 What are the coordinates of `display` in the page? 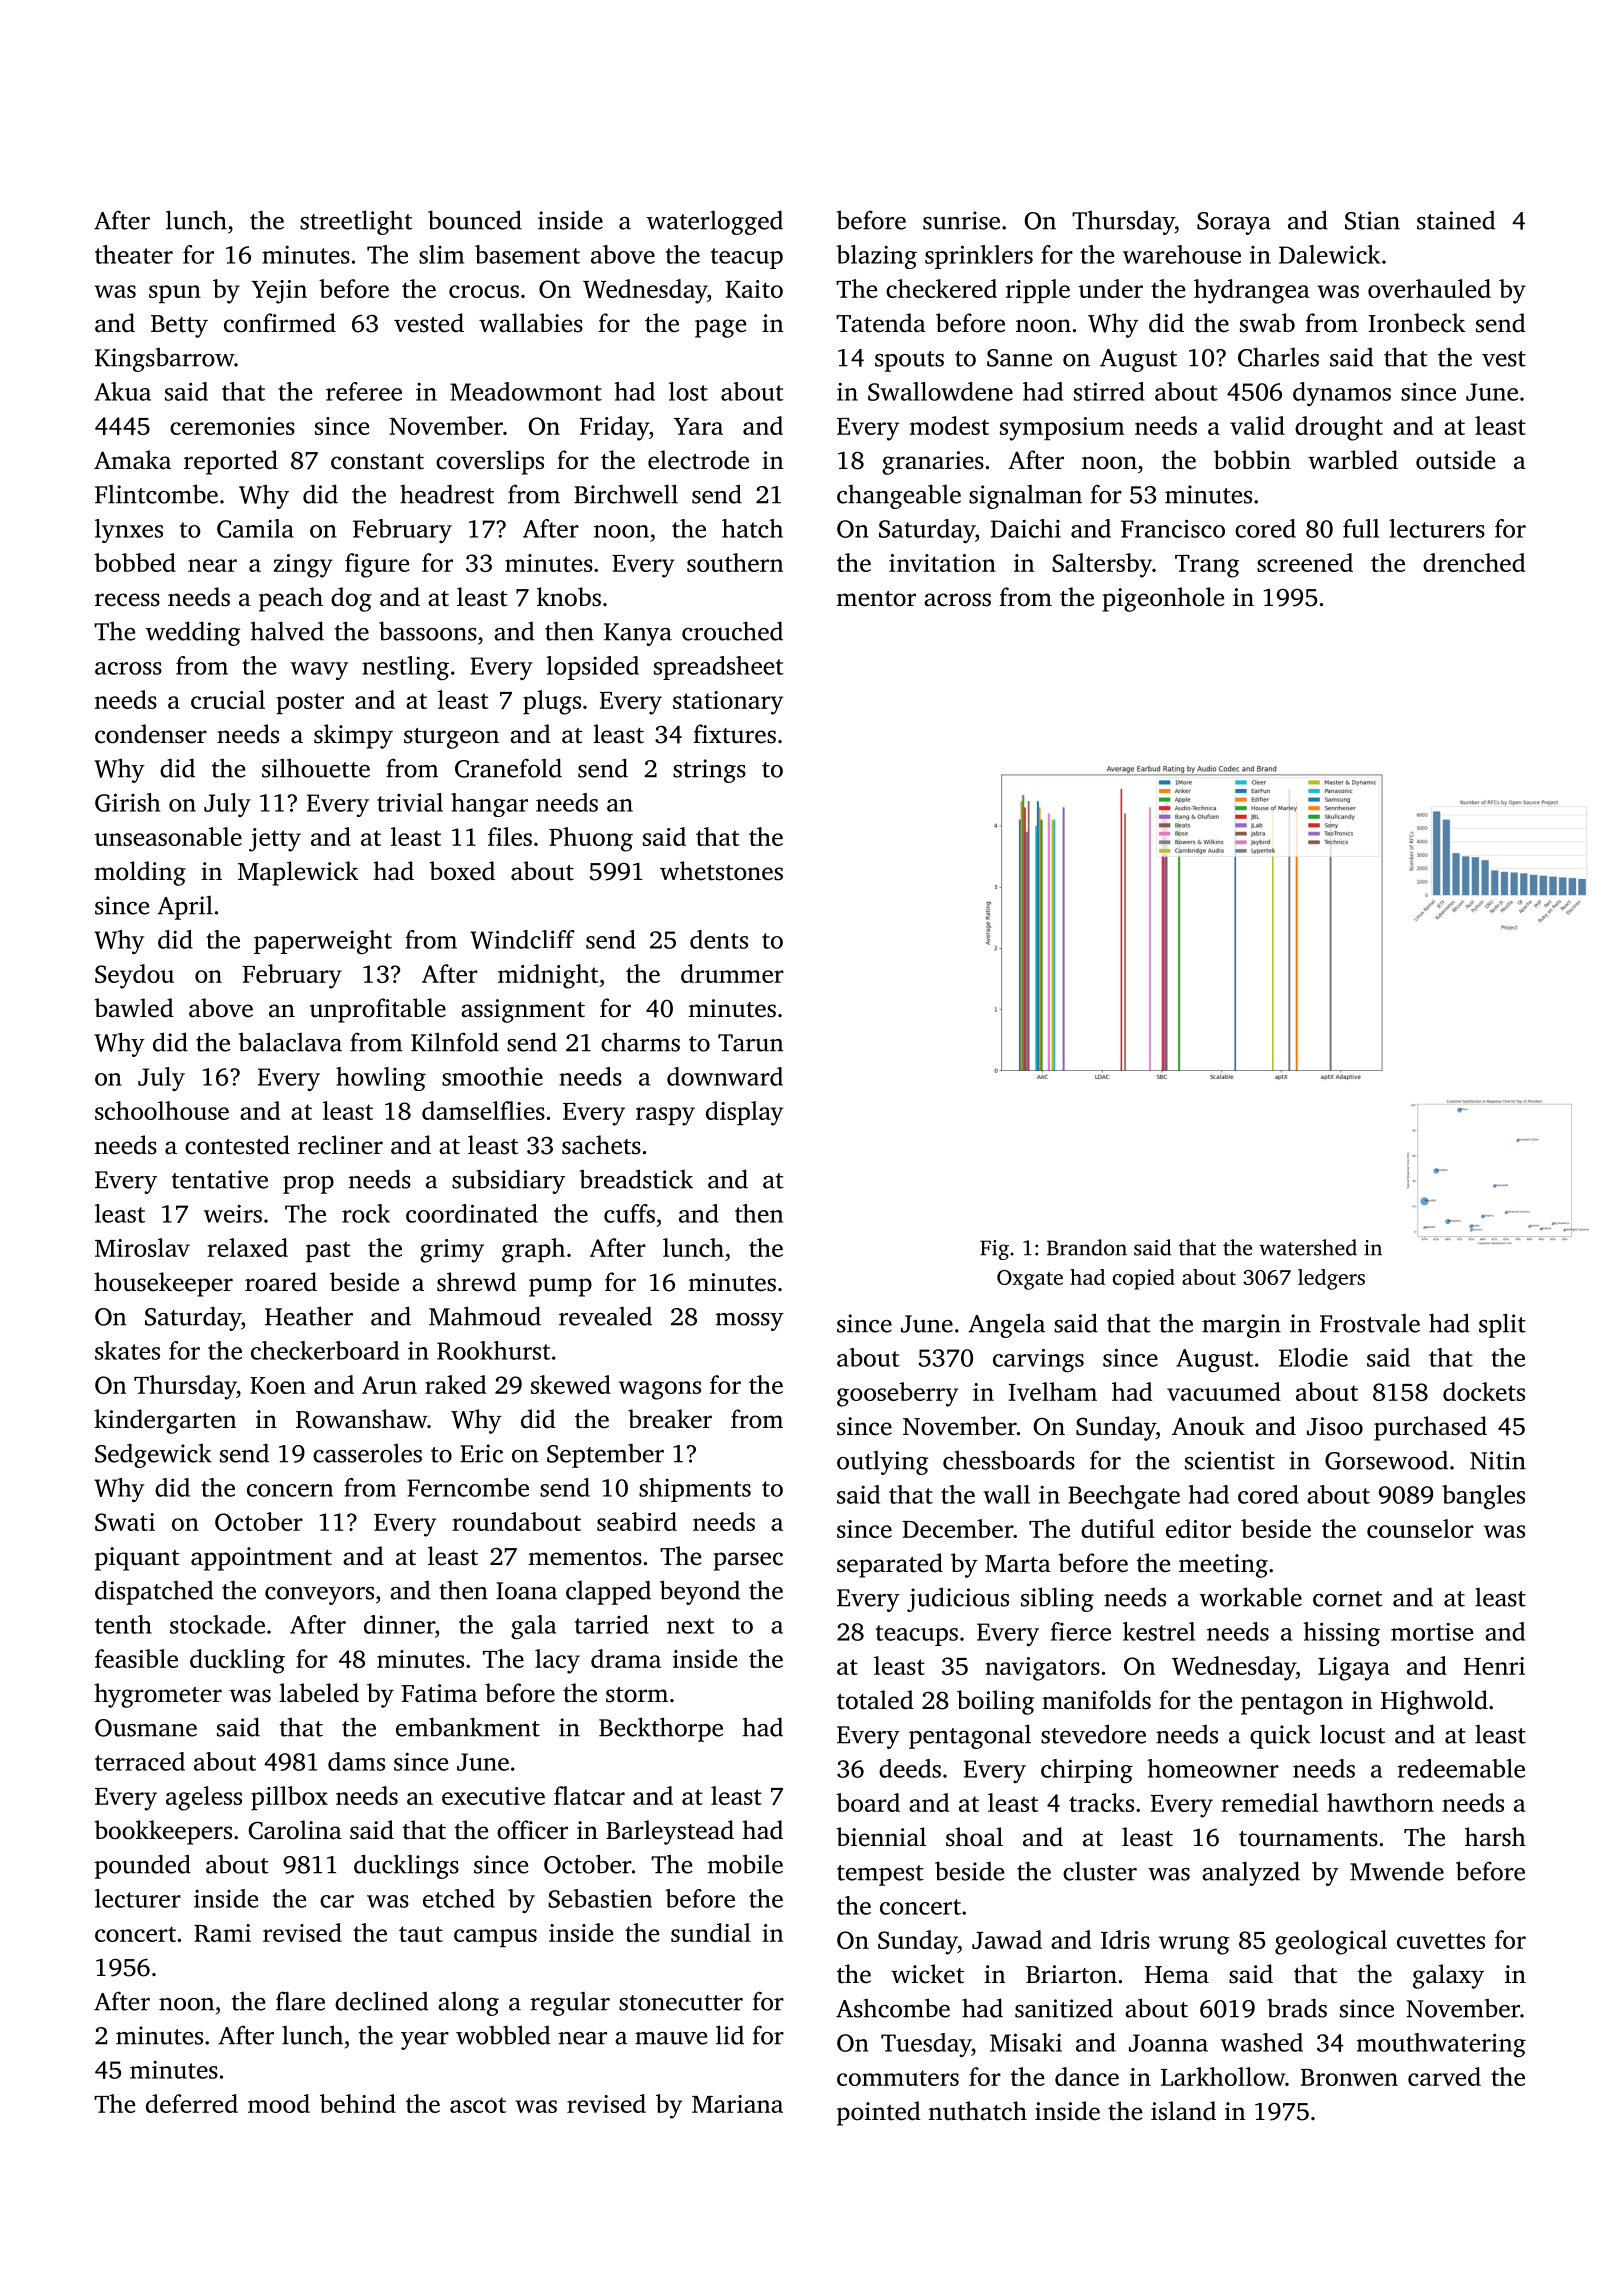 It's located at (744, 1113).
